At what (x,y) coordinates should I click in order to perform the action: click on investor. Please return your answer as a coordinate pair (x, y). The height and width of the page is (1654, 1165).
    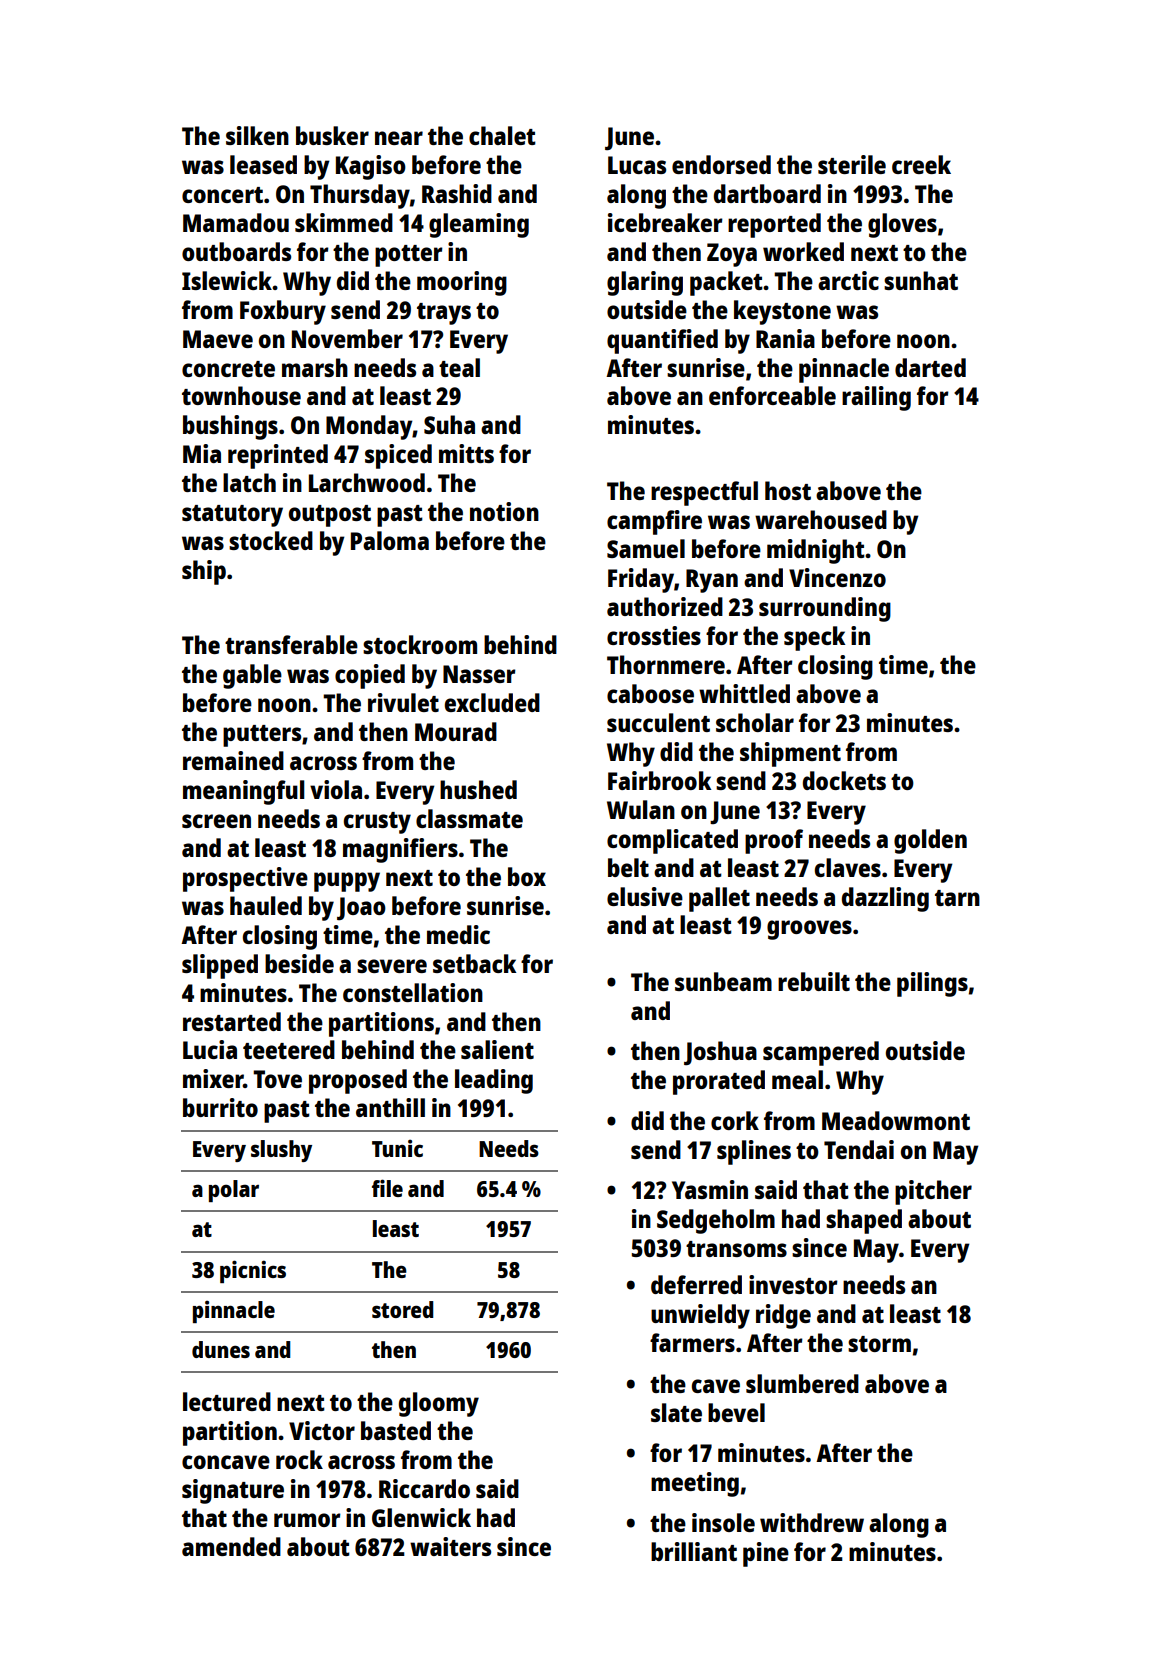
    Looking at the image, I should click on (793, 1284).
